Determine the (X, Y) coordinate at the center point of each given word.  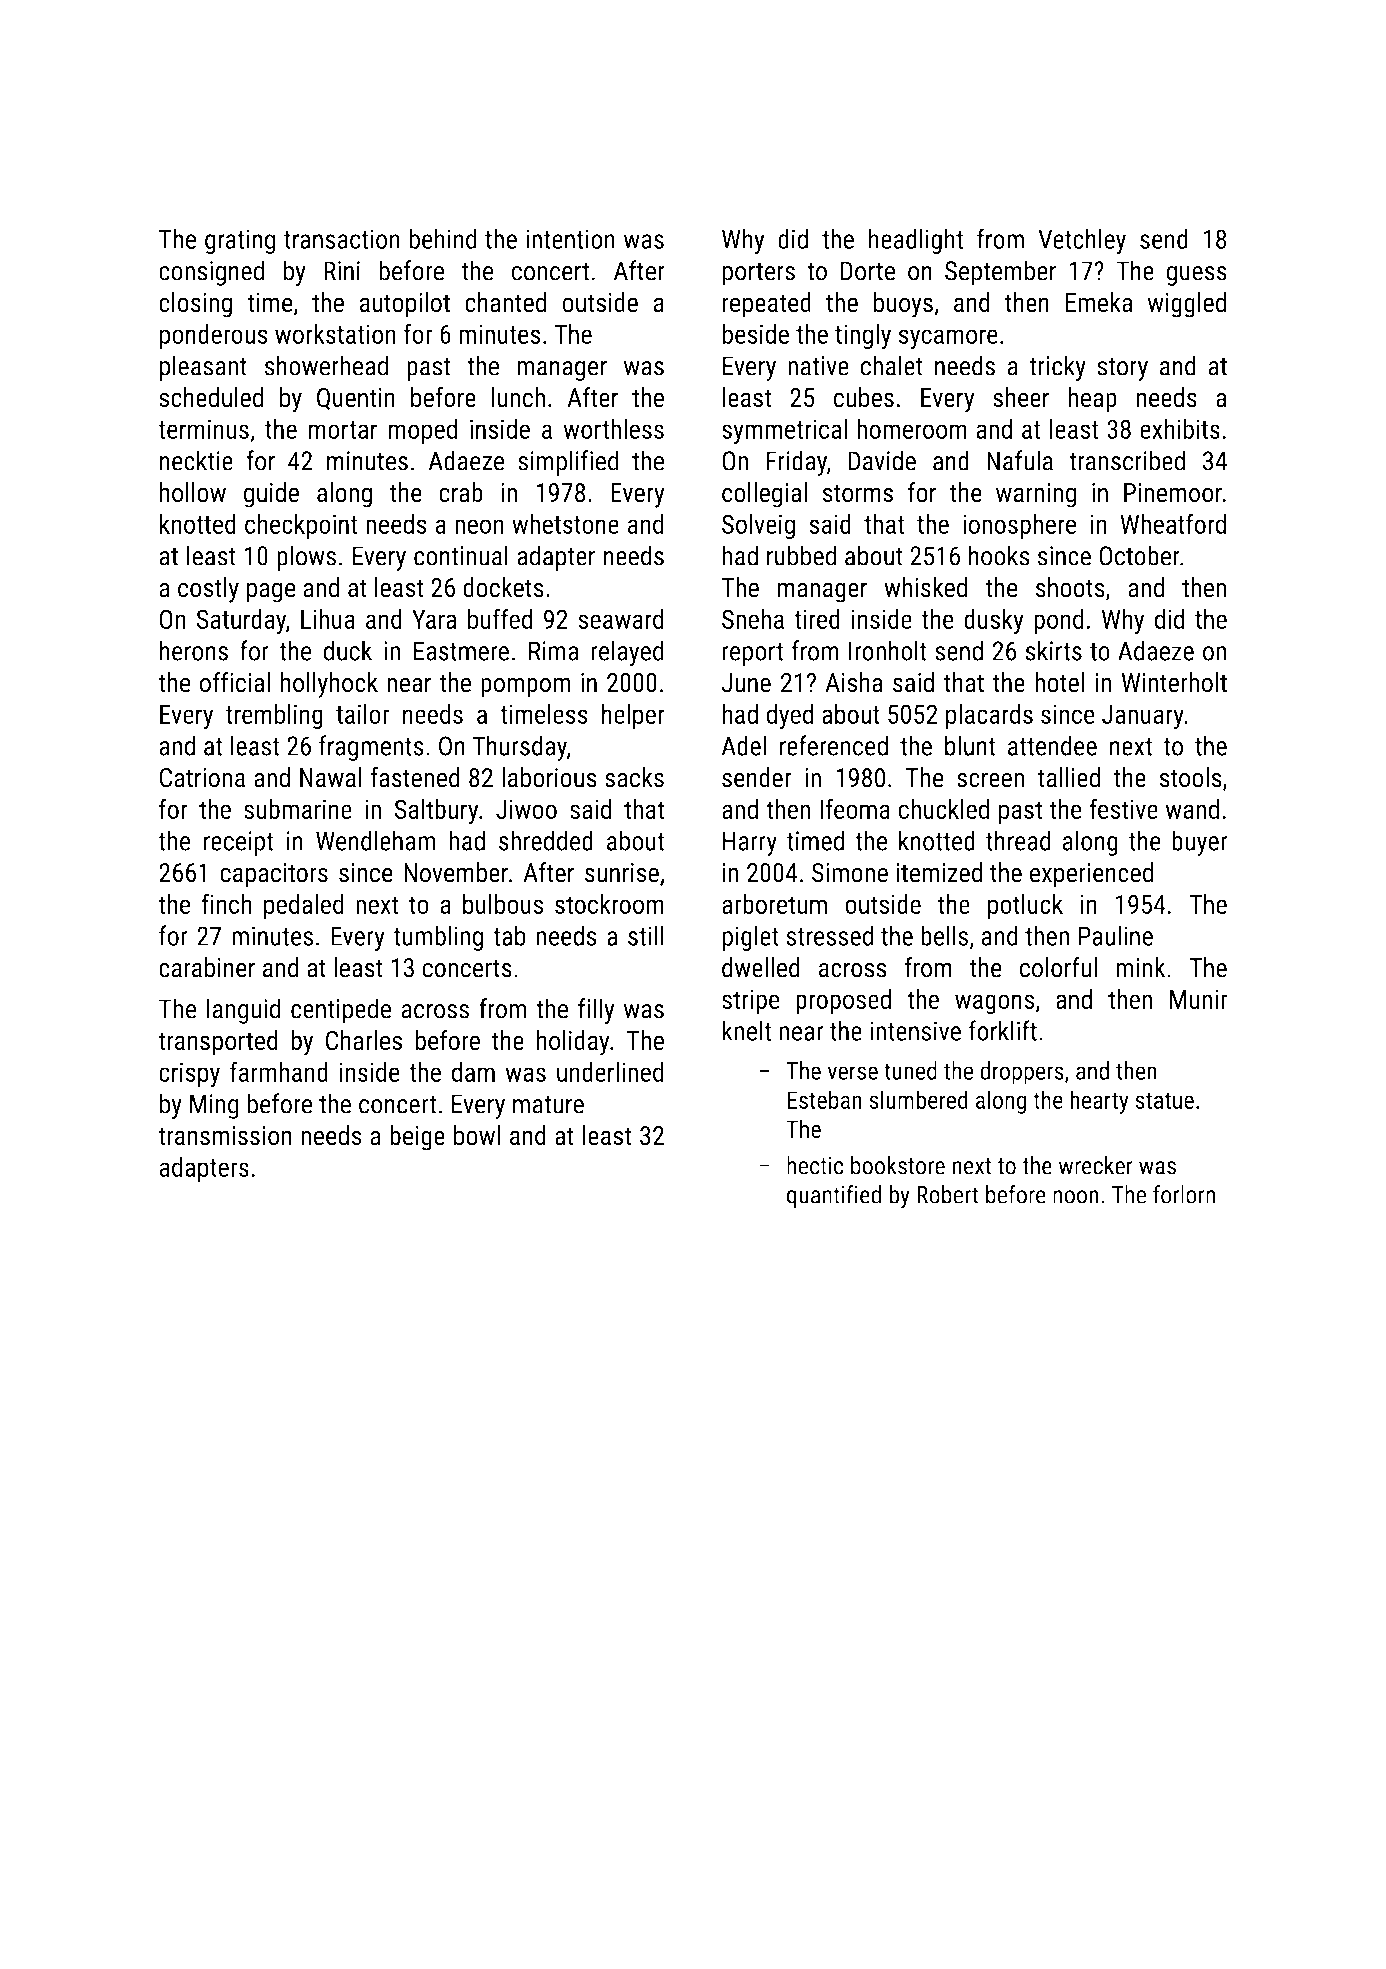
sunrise (622, 873)
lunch (518, 397)
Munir (1199, 999)
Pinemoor (1173, 493)
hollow (193, 492)
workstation (335, 333)
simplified (568, 463)
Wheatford (1173, 523)
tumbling (438, 938)
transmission (225, 1136)
